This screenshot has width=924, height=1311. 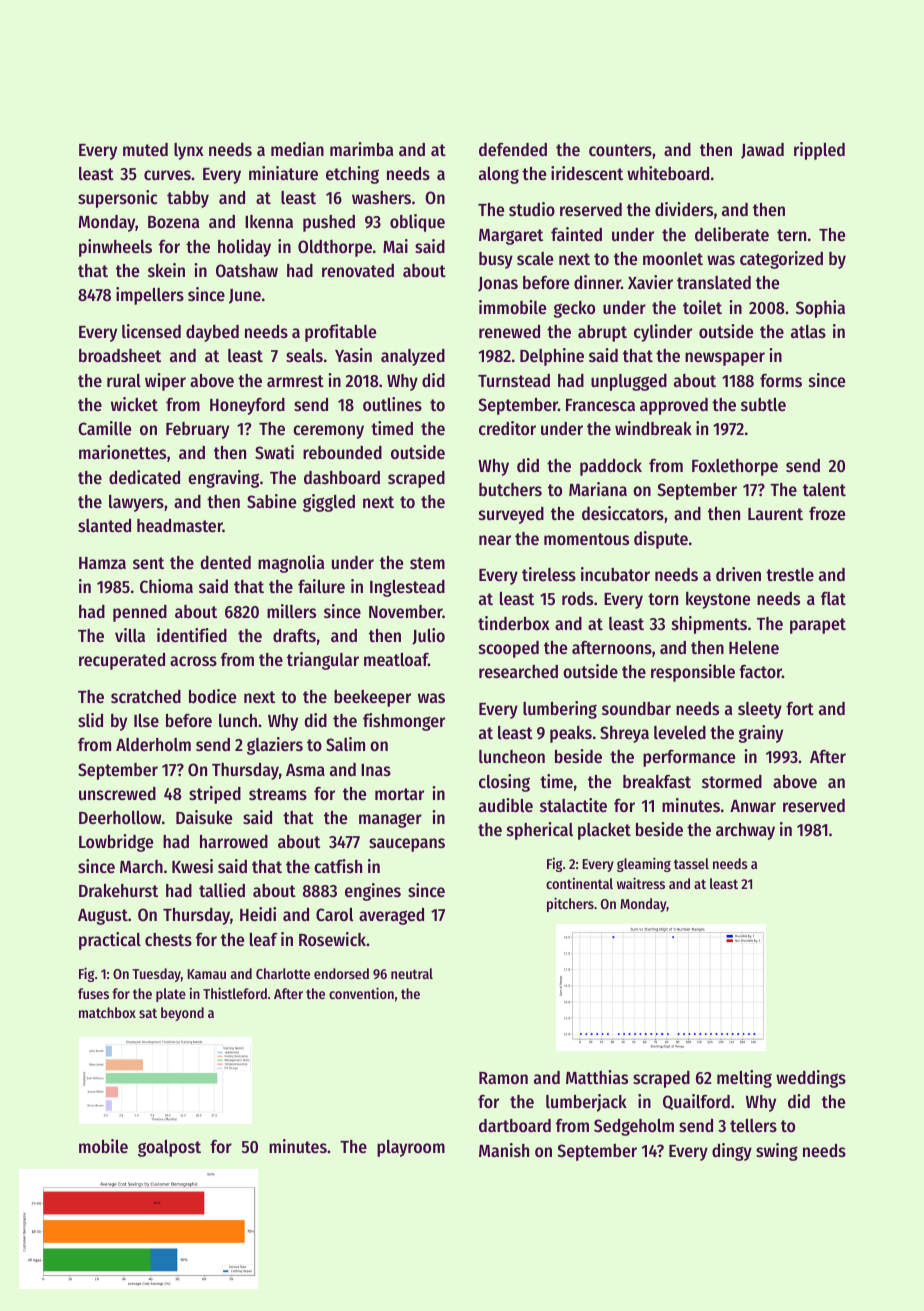 What do you see at coordinates (130, 635) in the screenshot?
I see `villa` at bounding box center [130, 635].
